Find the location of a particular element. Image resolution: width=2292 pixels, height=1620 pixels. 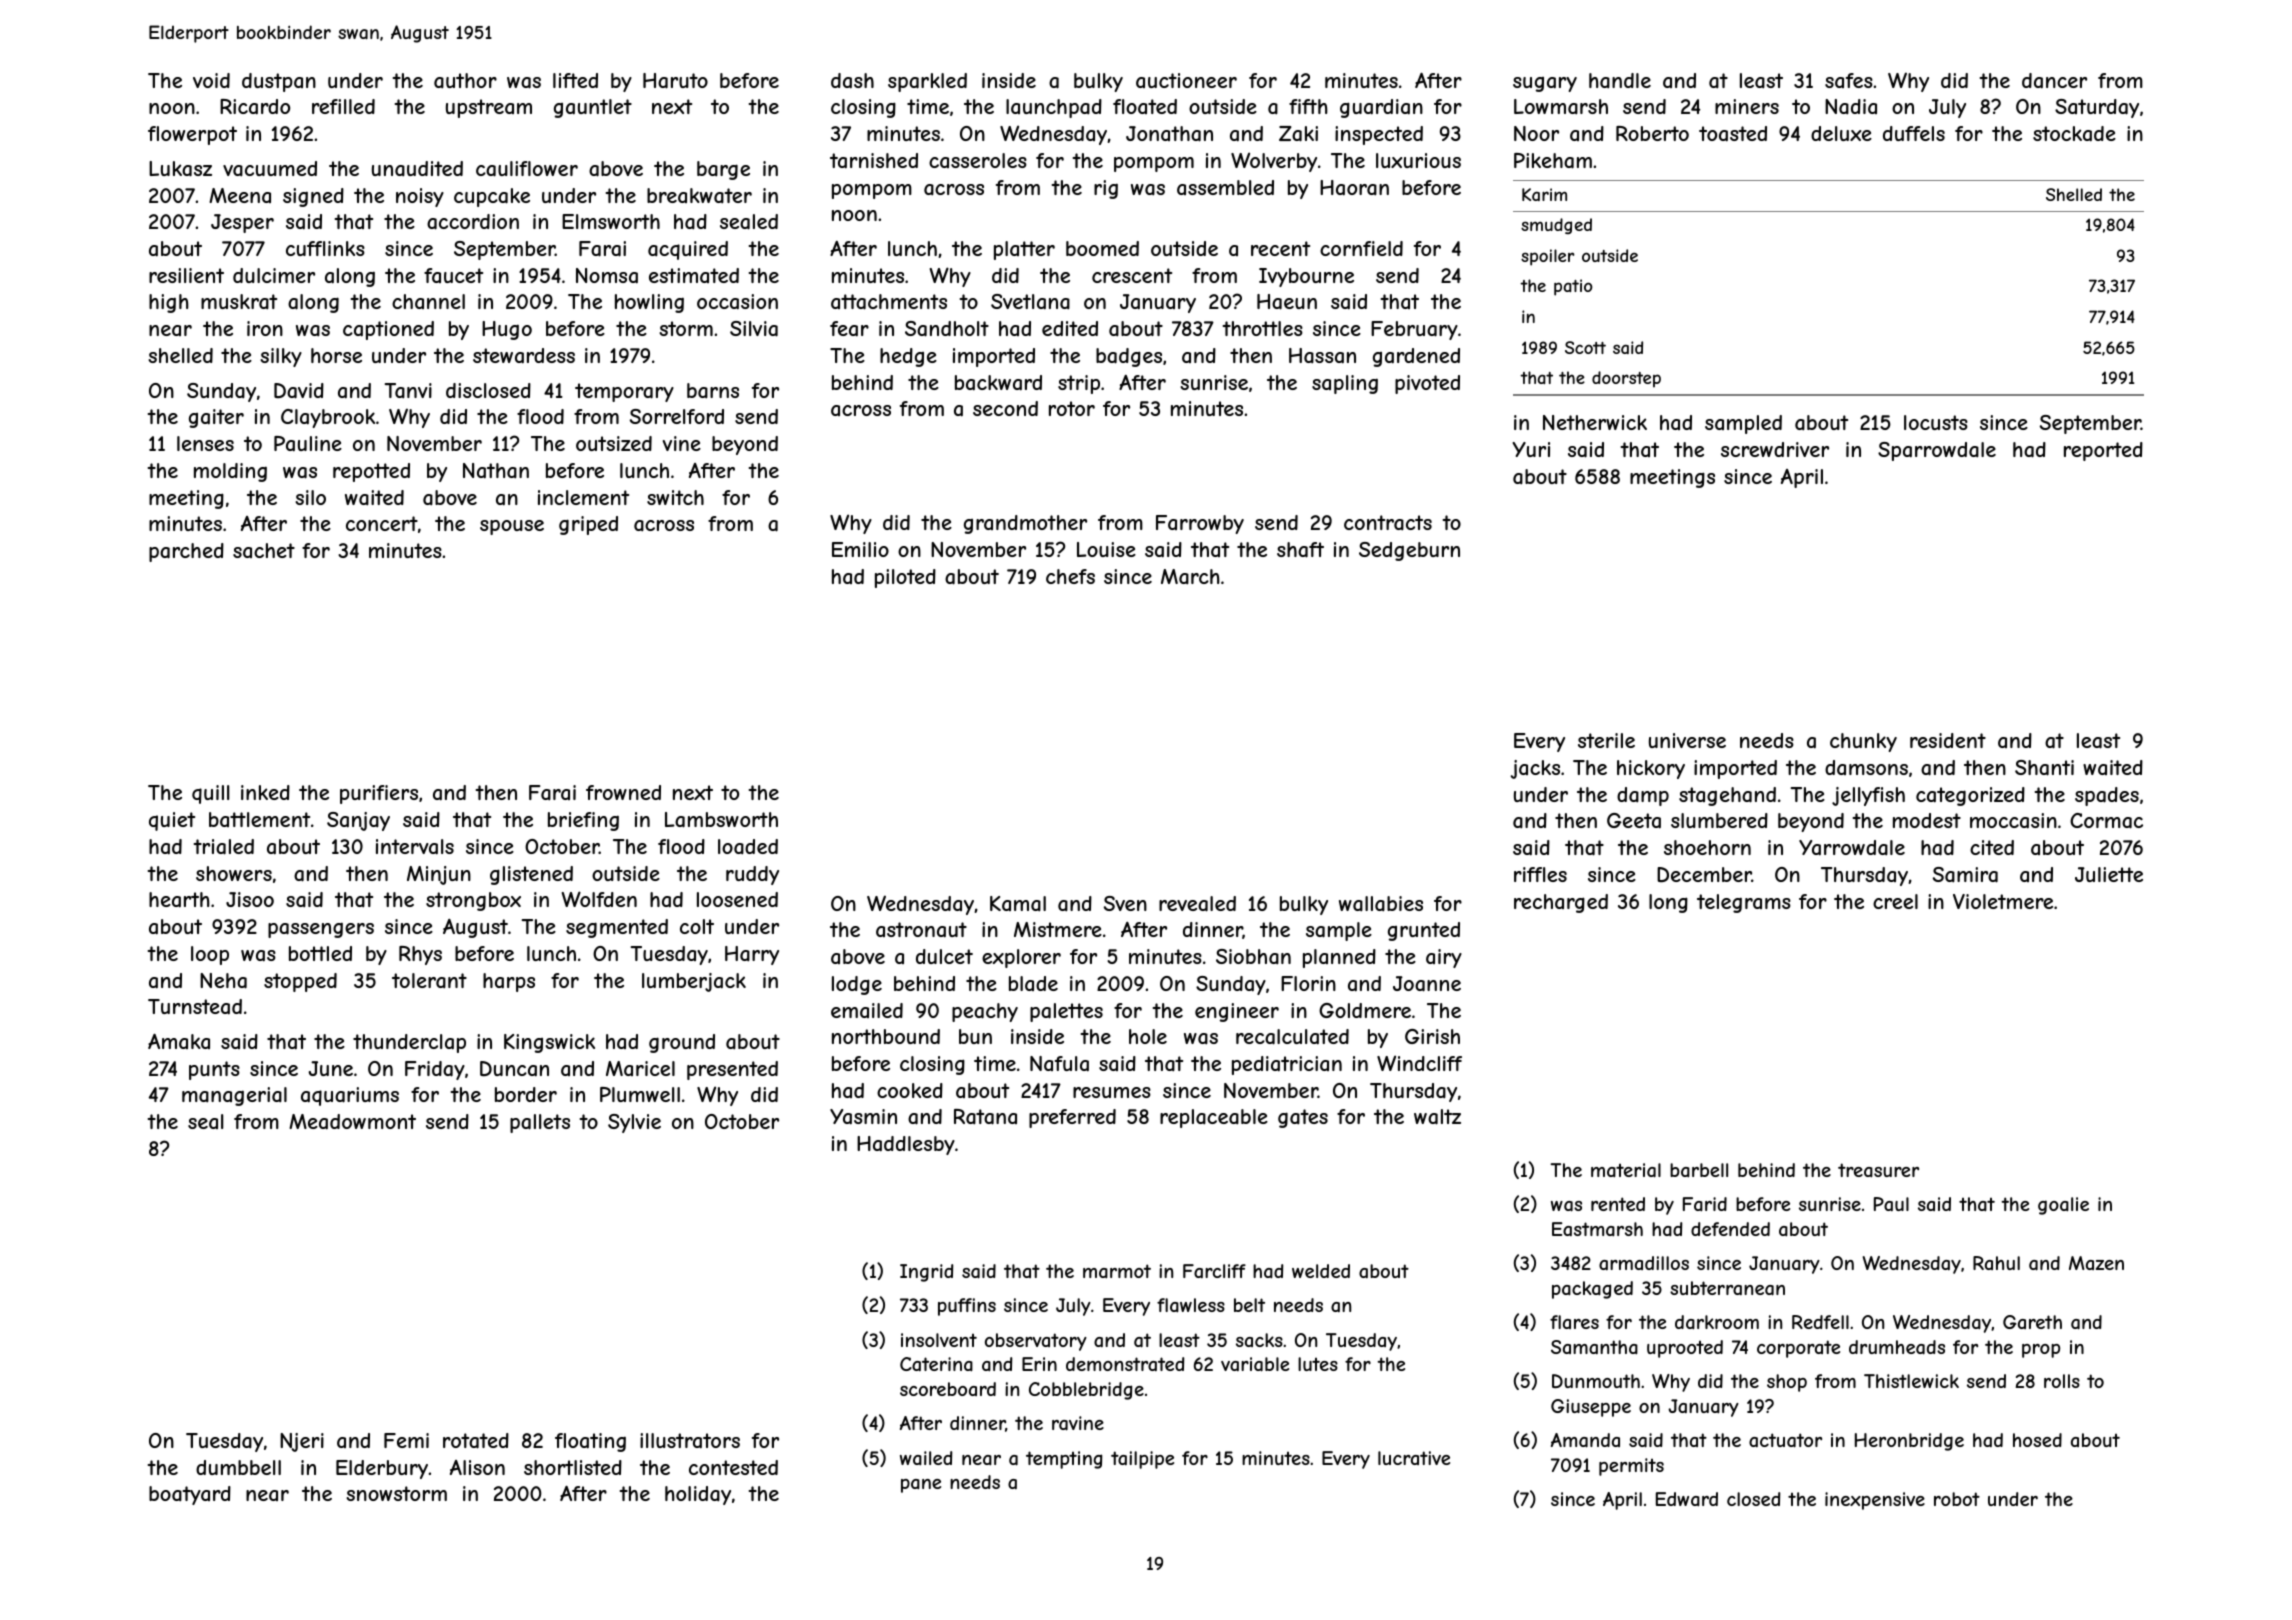

Femi is located at coordinates (406, 1440).
